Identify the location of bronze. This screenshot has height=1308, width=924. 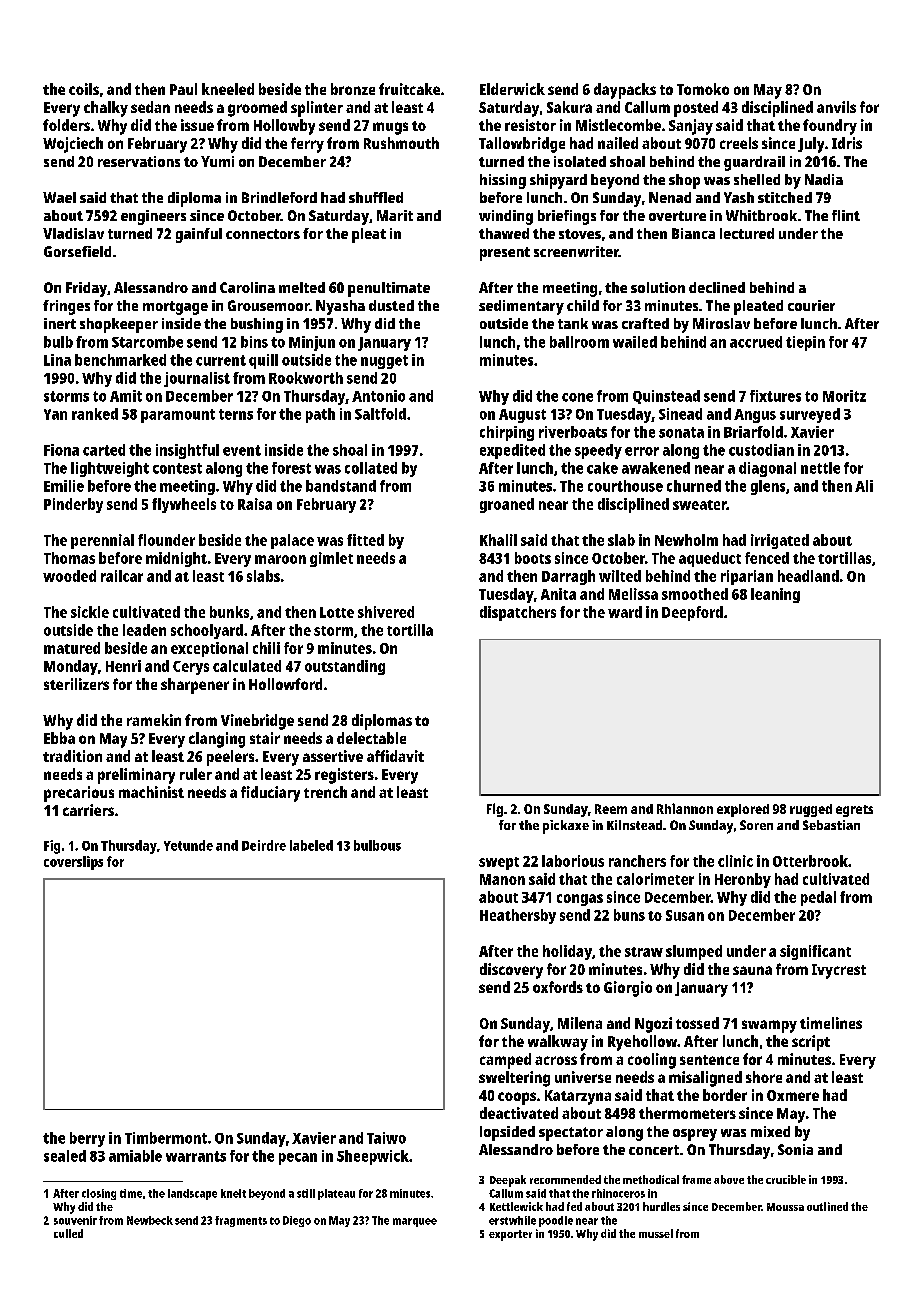
(353, 89).
